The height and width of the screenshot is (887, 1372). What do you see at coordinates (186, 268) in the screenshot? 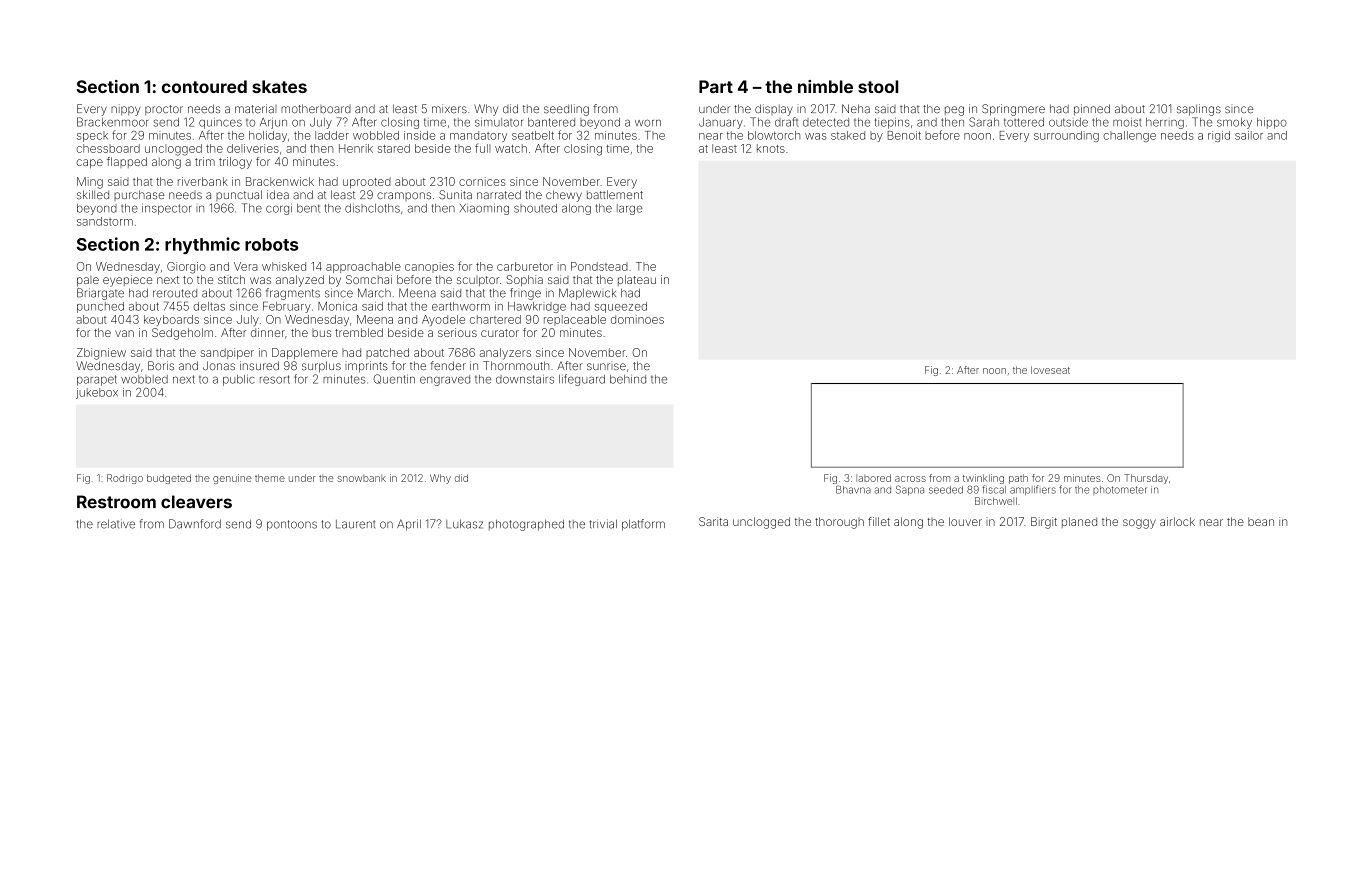
I see `Giorgio` at bounding box center [186, 268].
